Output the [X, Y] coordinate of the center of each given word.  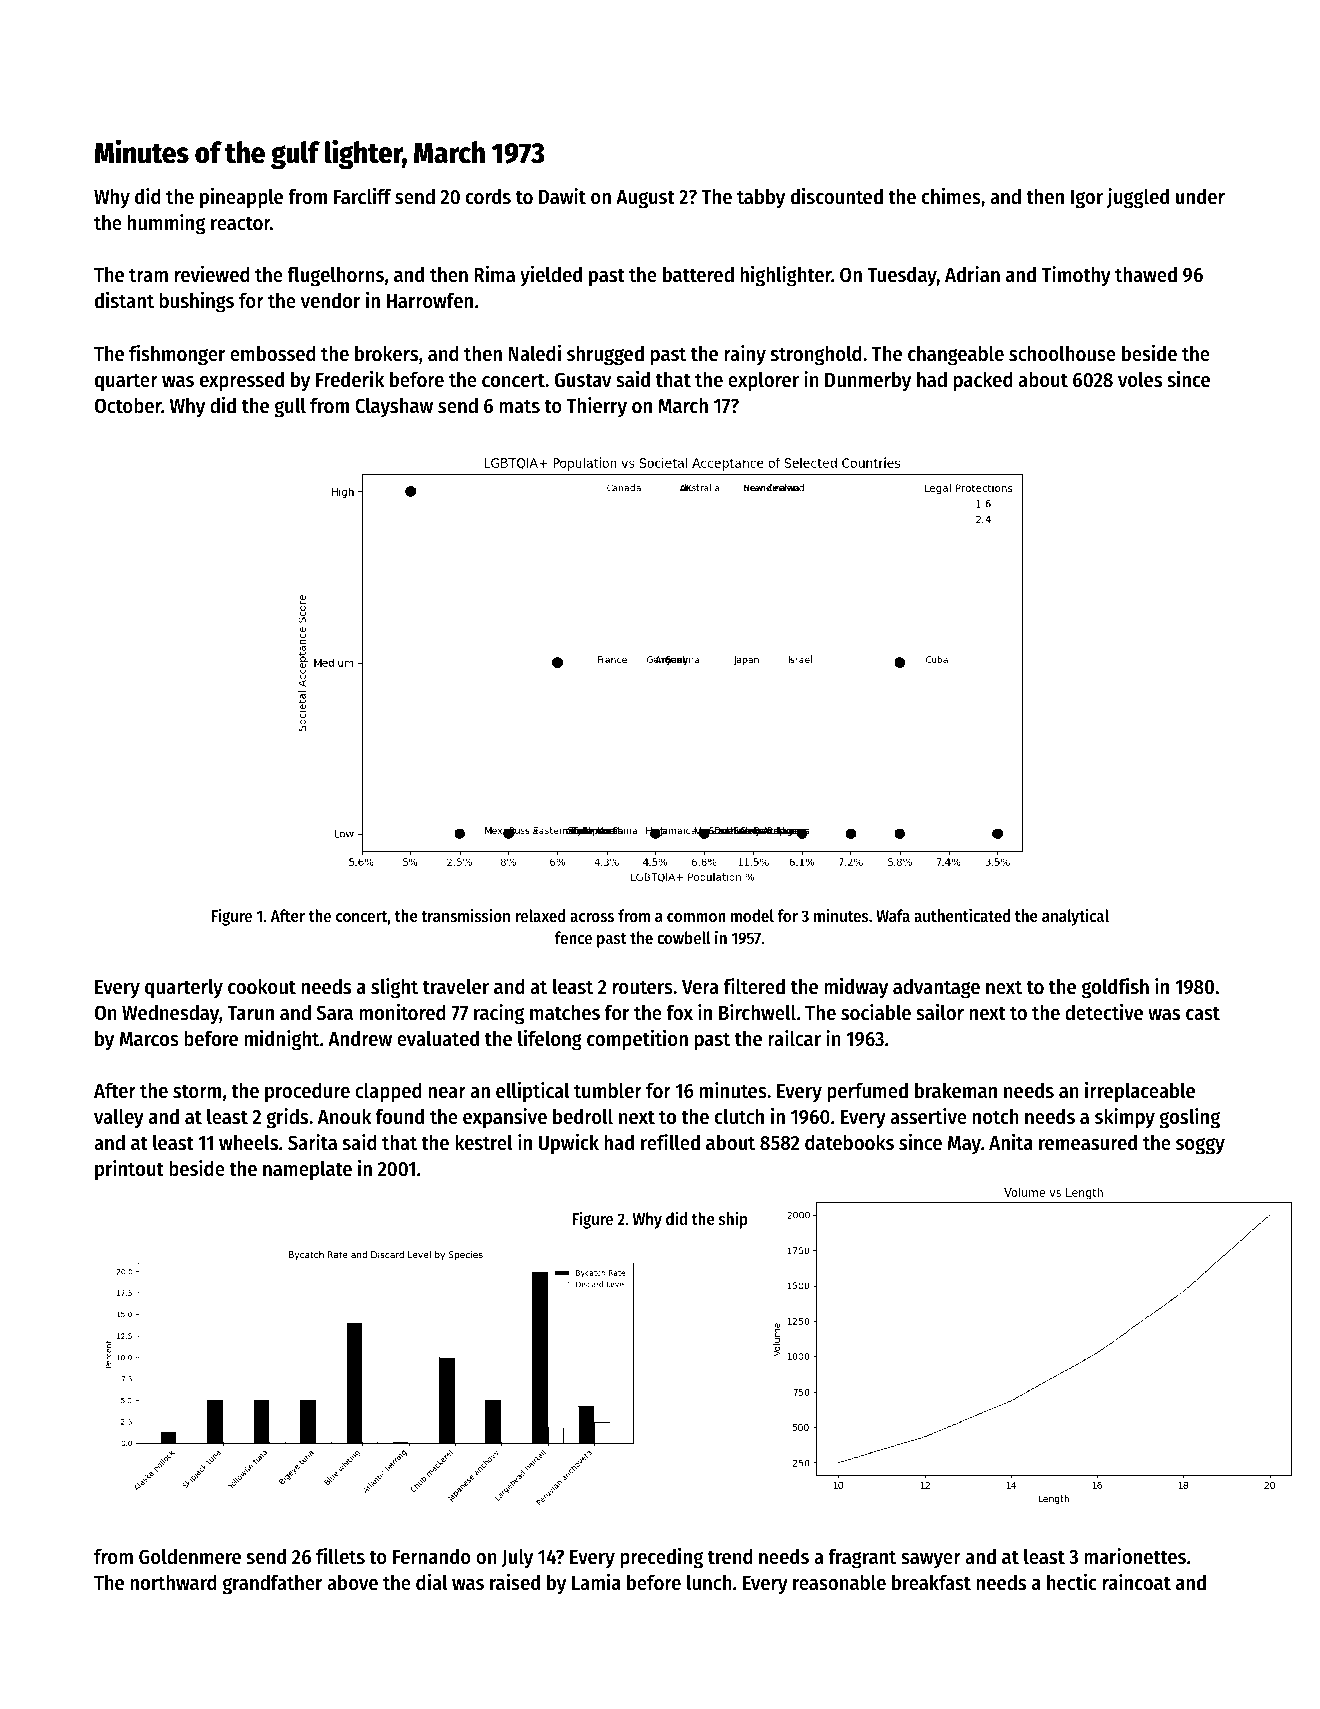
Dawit [562, 196]
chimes [951, 196]
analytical [1075, 917]
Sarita [312, 1142]
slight [394, 988]
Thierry [596, 407]
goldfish [1115, 988]
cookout [262, 986]
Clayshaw [394, 407]
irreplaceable [1140, 1092]
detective [1104, 1012]
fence [573, 937]
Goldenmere [190, 1556]
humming [167, 224]
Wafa [893, 915]
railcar [794, 1038]
